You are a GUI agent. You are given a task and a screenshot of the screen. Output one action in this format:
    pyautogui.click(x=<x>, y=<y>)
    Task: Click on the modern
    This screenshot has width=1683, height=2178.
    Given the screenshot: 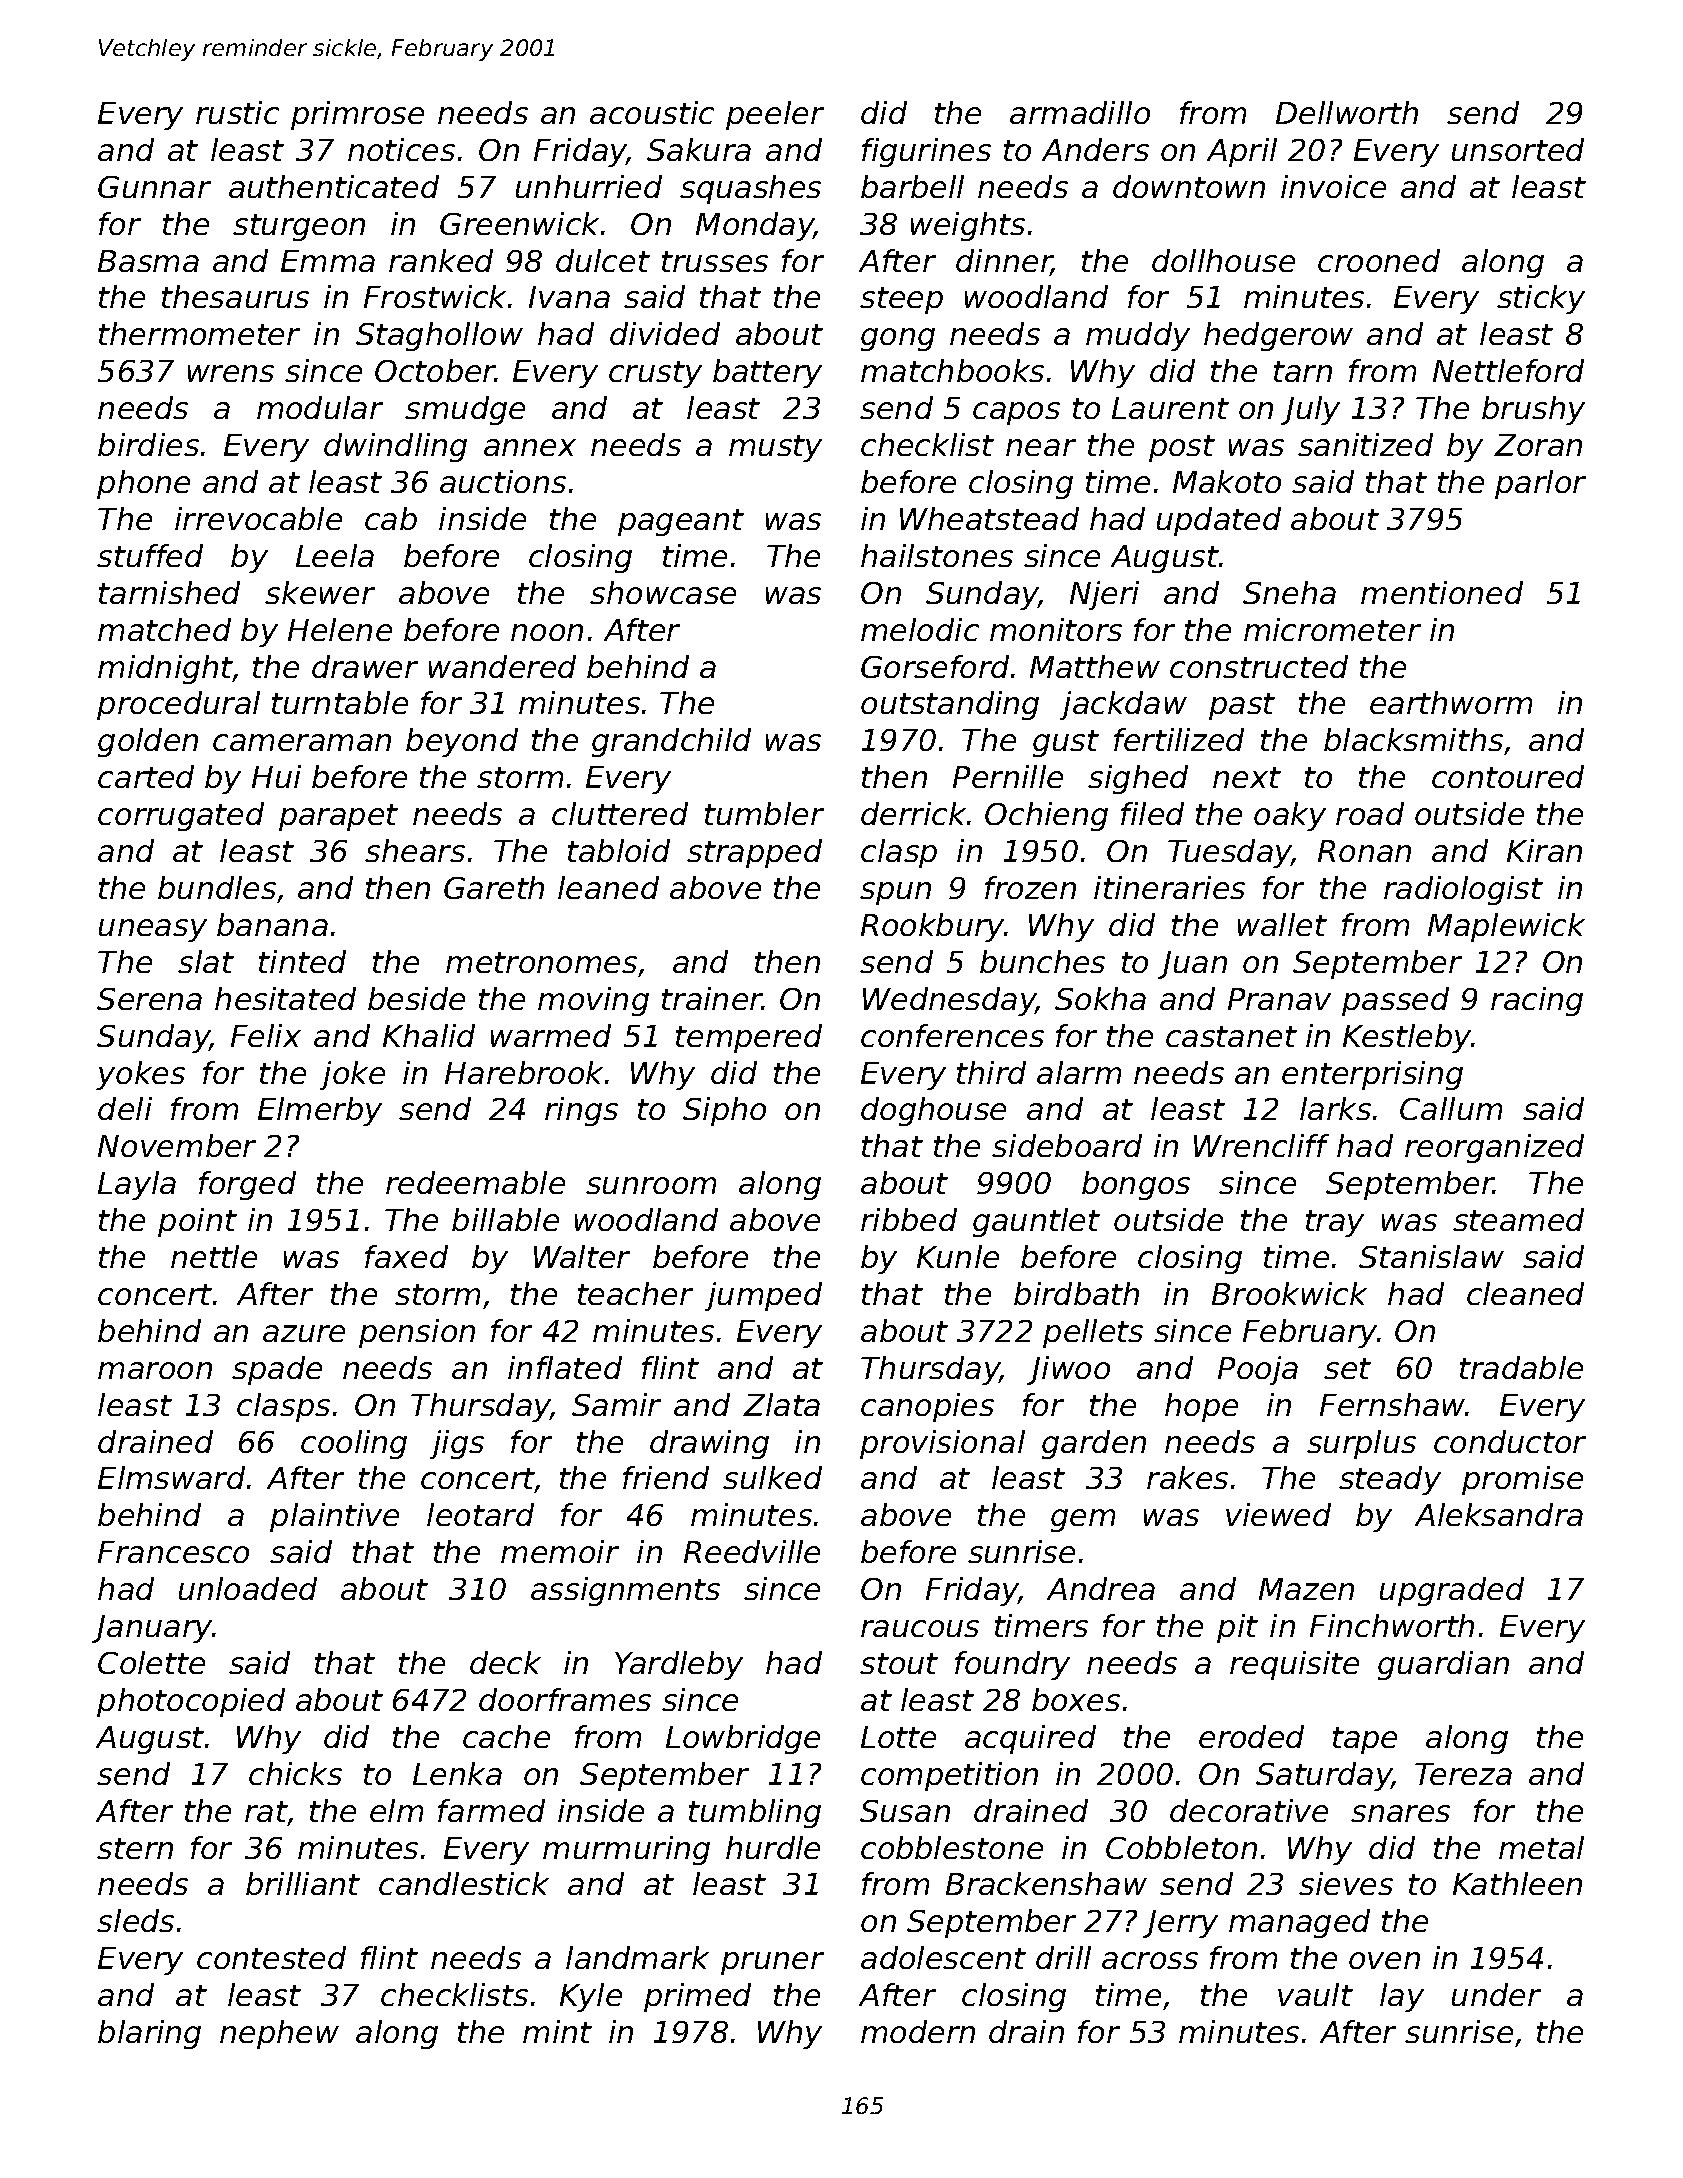 What is the action you would take?
    pyautogui.click(x=918, y=2031)
